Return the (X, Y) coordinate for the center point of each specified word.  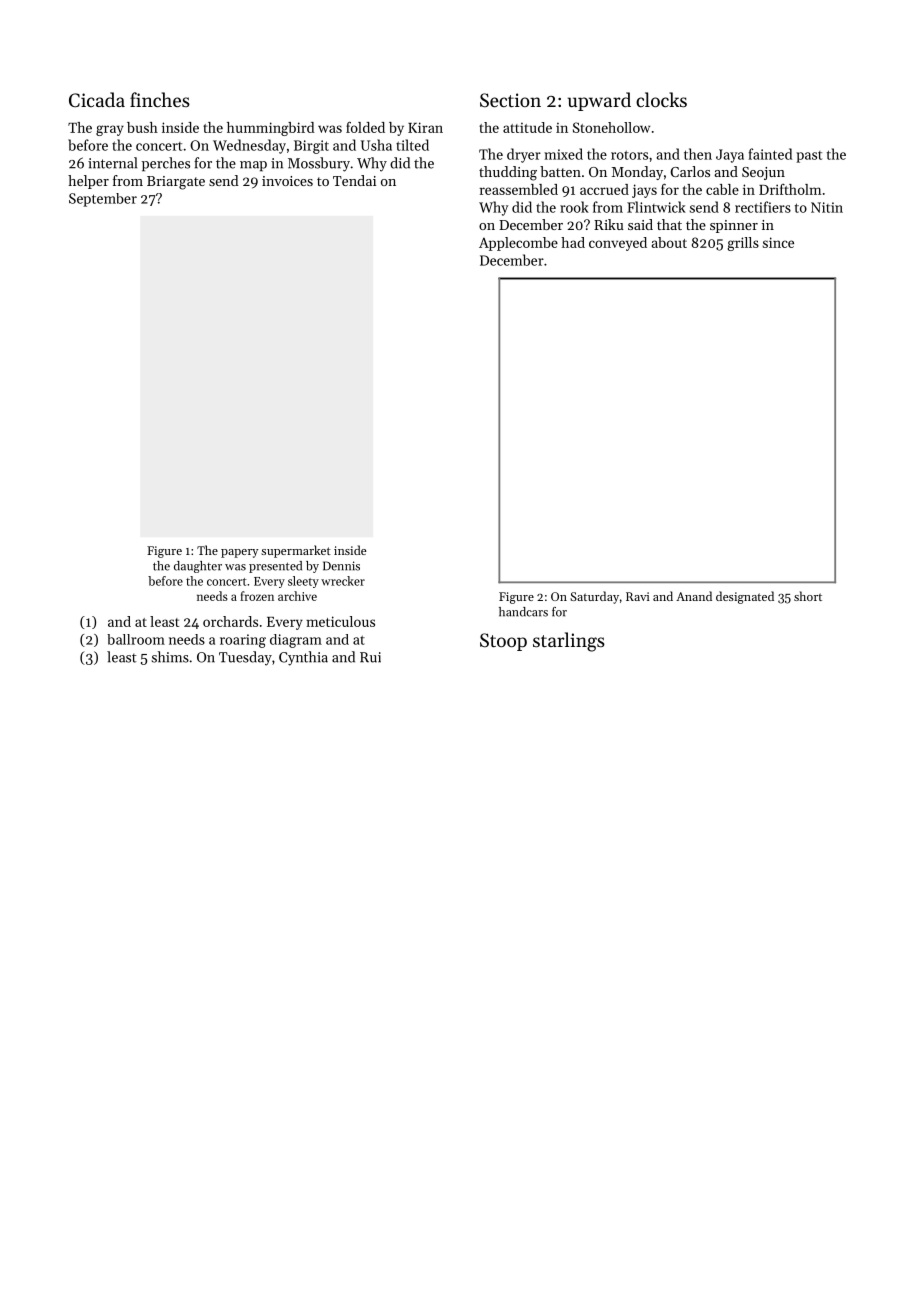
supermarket (296, 551)
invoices (287, 181)
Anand (694, 596)
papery (239, 553)
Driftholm (790, 189)
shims (170, 657)
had (573, 242)
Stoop (503, 642)
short (808, 596)
